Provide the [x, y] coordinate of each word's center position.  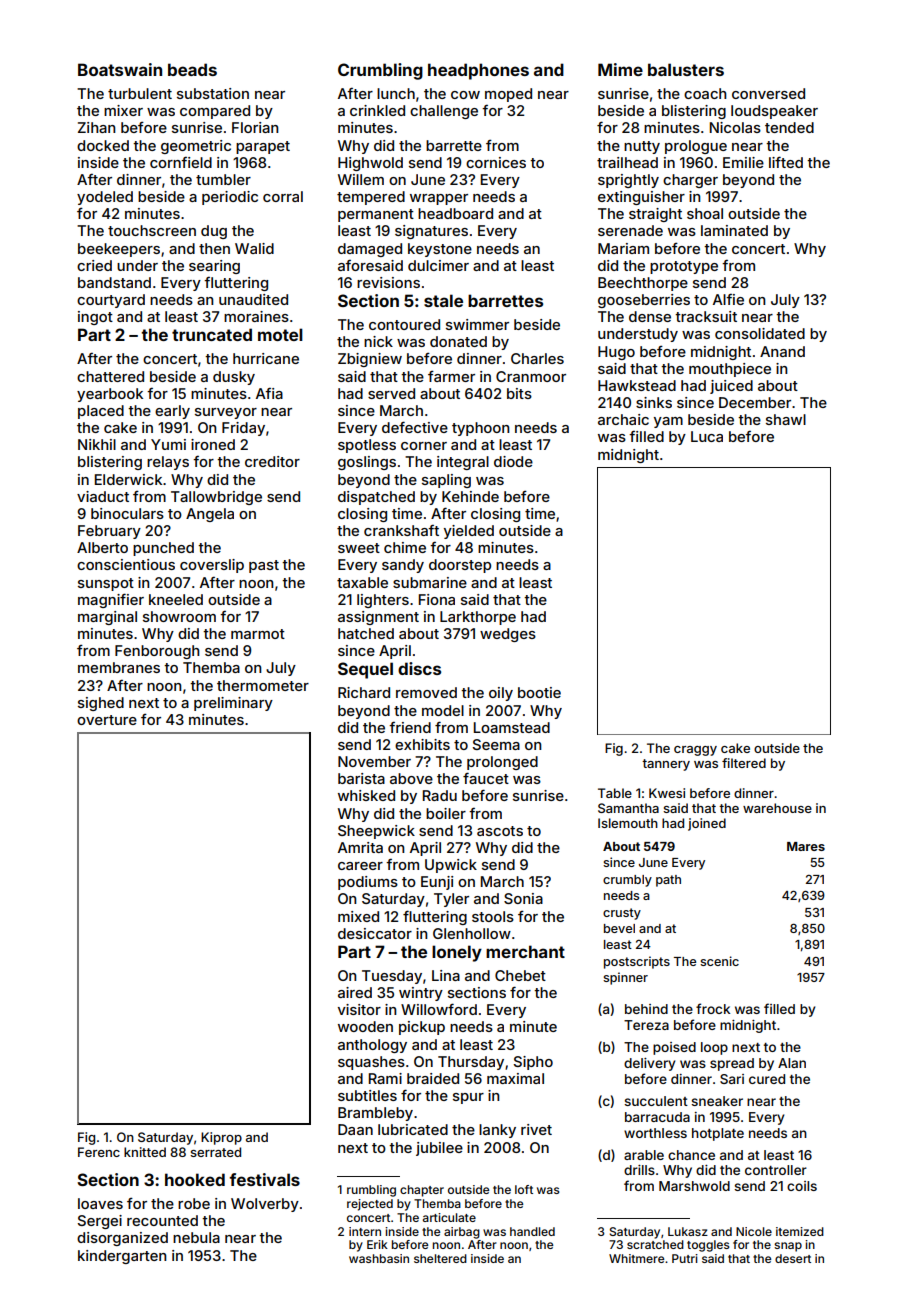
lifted [786, 162]
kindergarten [122, 1257]
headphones [478, 71]
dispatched [376, 498]
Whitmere [636, 1258]
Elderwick [128, 479]
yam [668, 422]
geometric [196, 147]
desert [793, 1258]
